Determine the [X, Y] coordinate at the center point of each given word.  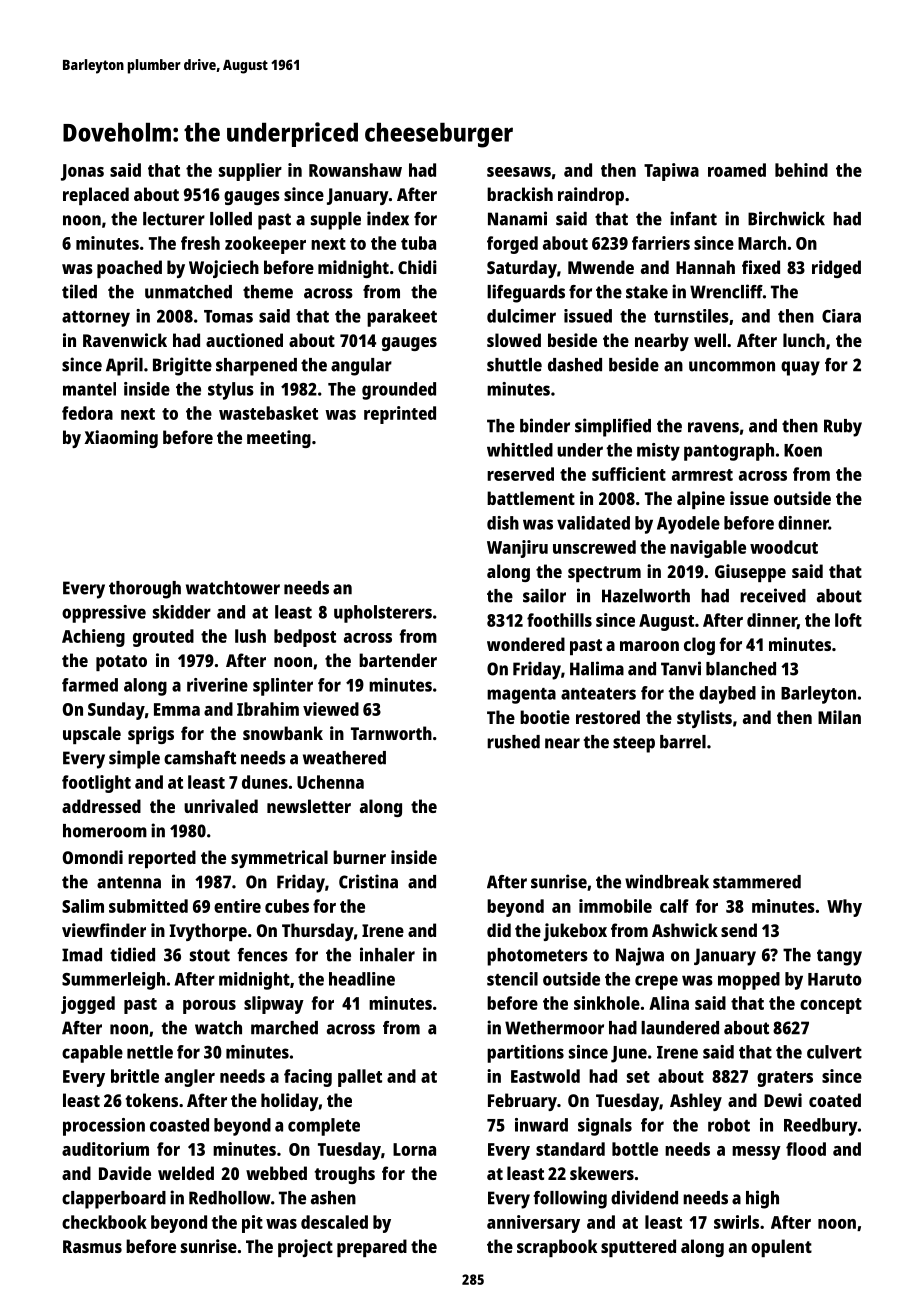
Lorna [414, 1149]
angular [361, 367]
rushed [513, 742]
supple [336, 221]
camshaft [200, 758]
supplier [250, 172]
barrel [683, 742]
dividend [644, 1197]
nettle [150, 1052]
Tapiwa [671, 172]
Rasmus [92, 1246]
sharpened [256, 367]
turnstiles [691, 316]
